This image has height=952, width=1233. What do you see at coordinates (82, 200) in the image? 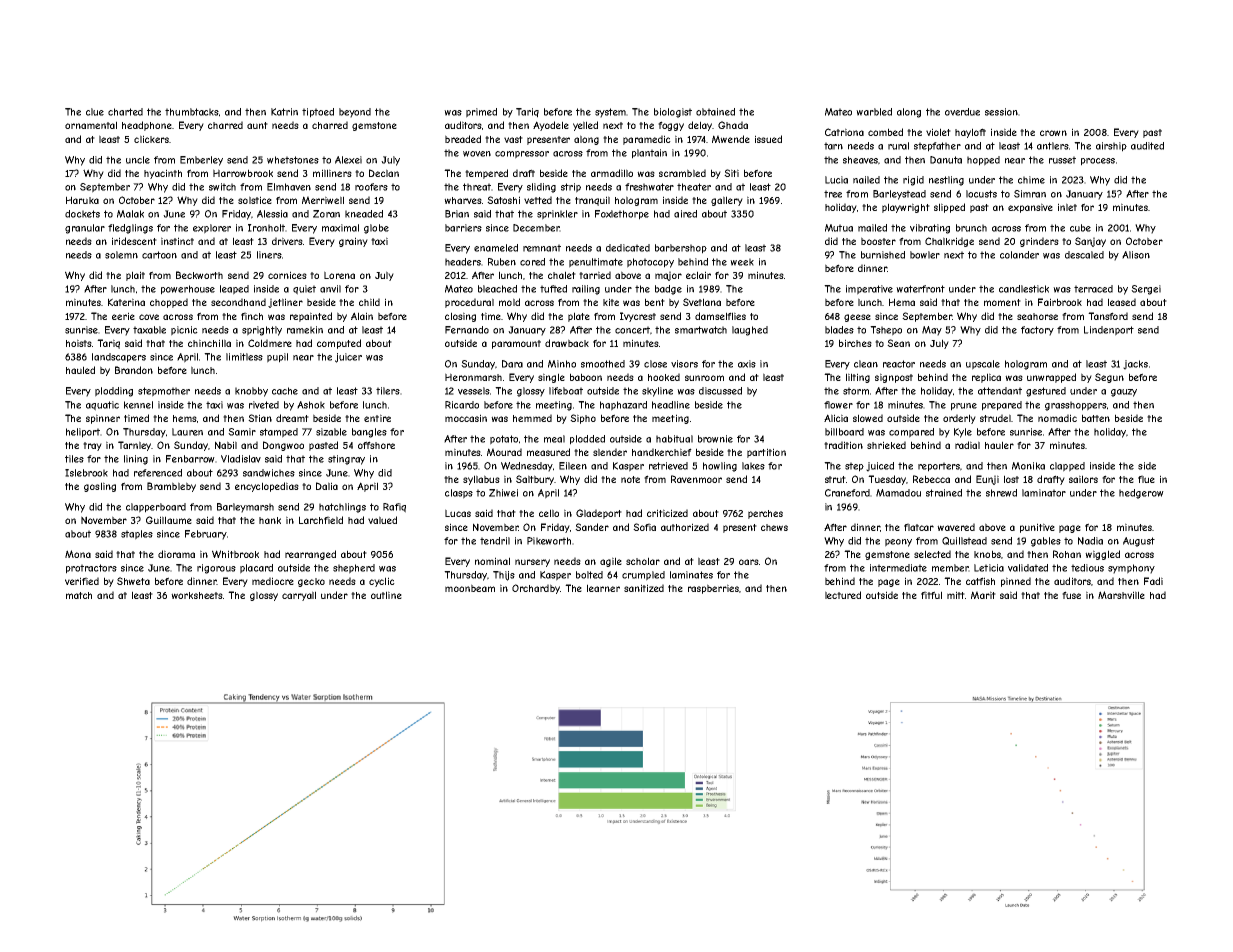
I see `Haruka` at bounding box center [82, 200].
